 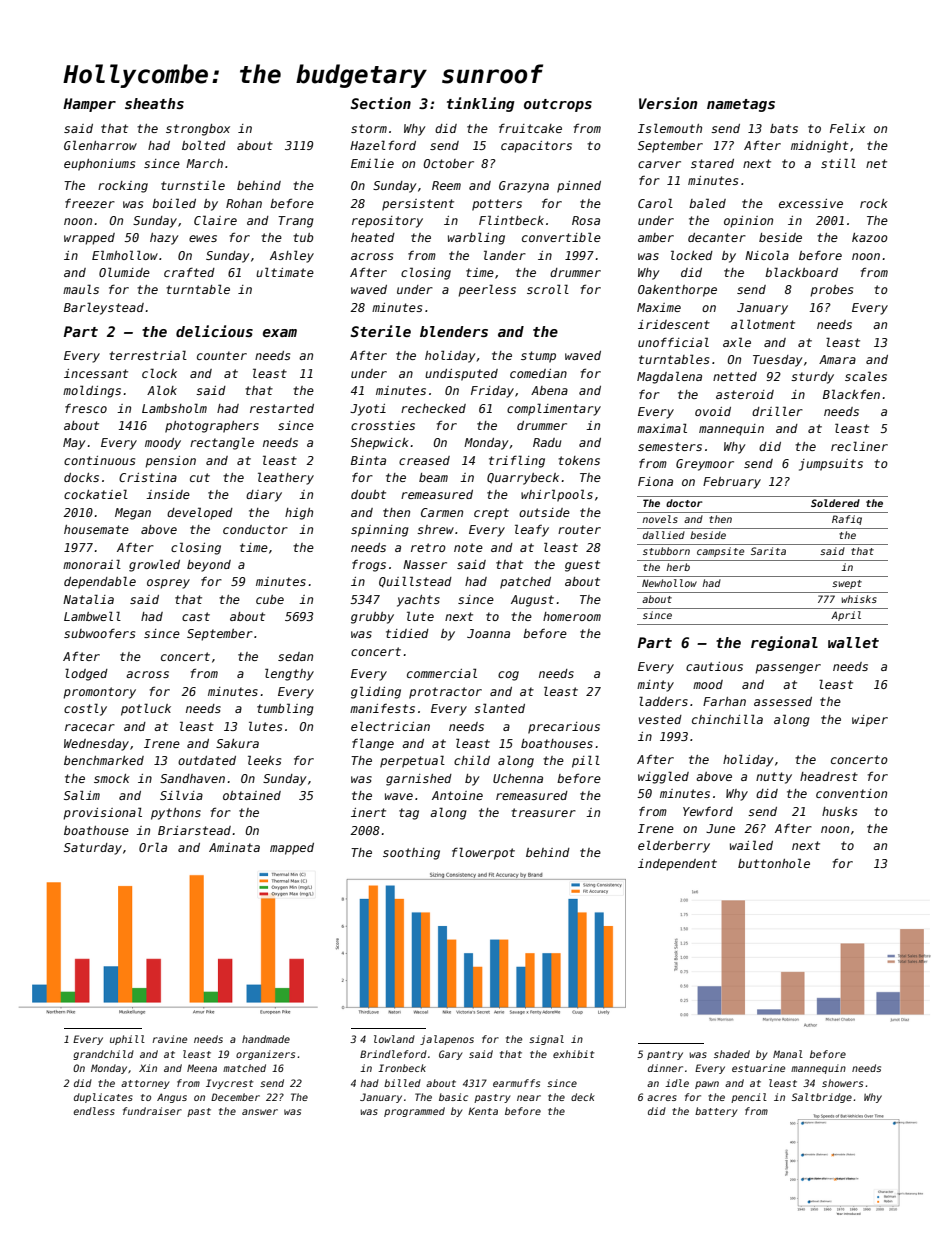 I want to click on Grazyna, so click(x=524, y=187).
